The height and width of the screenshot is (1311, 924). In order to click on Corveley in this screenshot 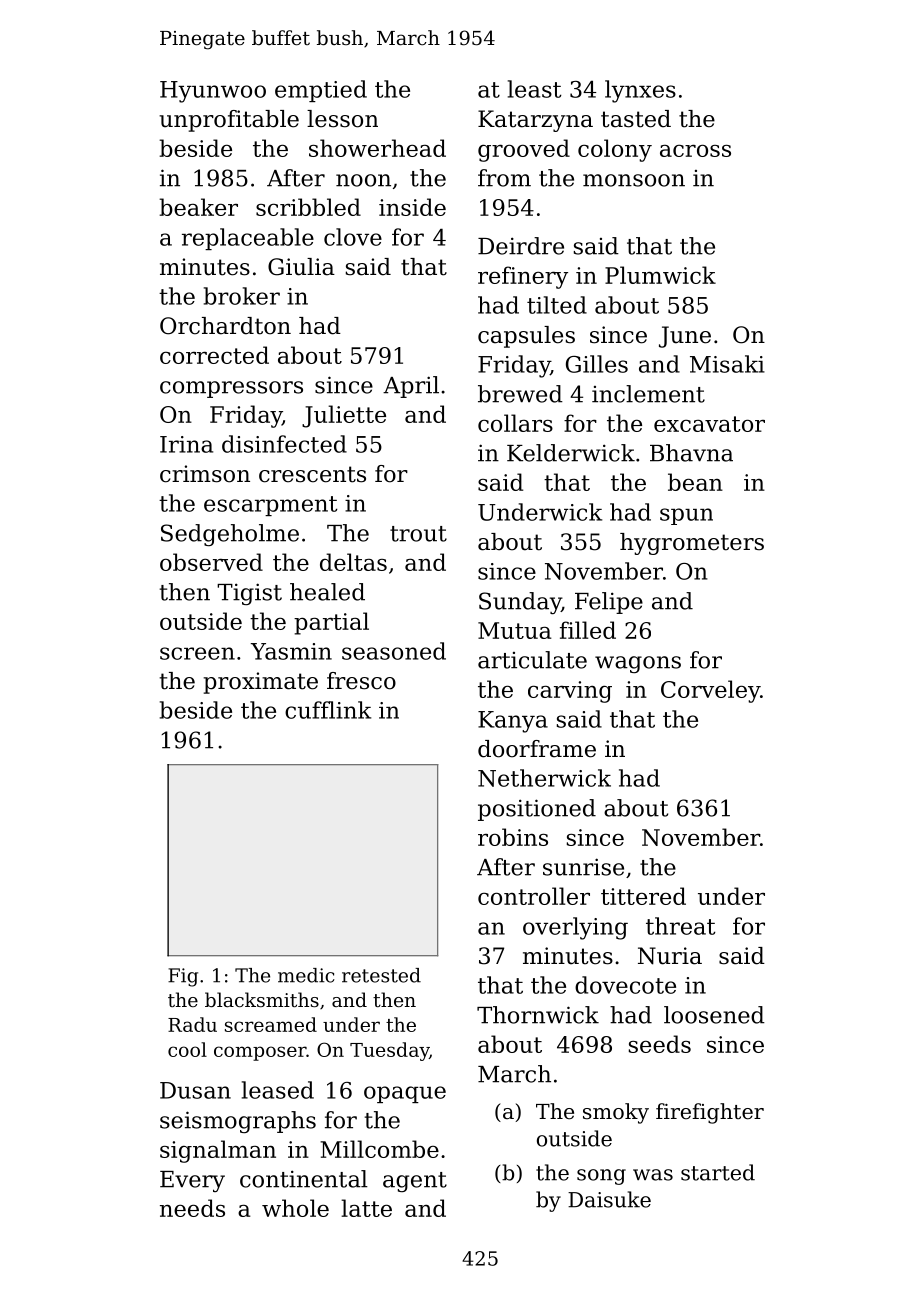, I will do `click(710, 691)`.
